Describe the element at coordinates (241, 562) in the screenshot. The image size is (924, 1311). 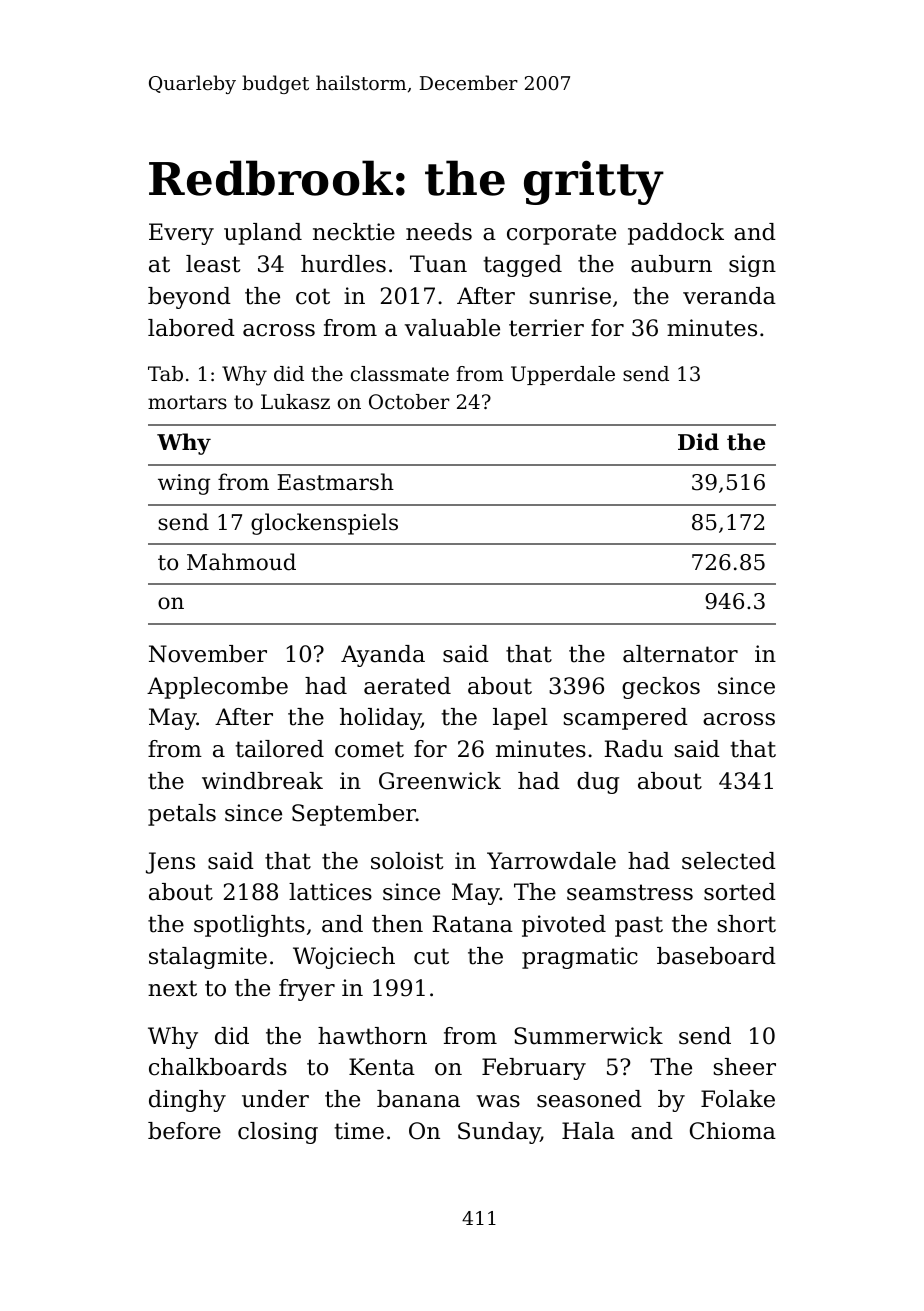
I see `Mahmoud` at that location.
